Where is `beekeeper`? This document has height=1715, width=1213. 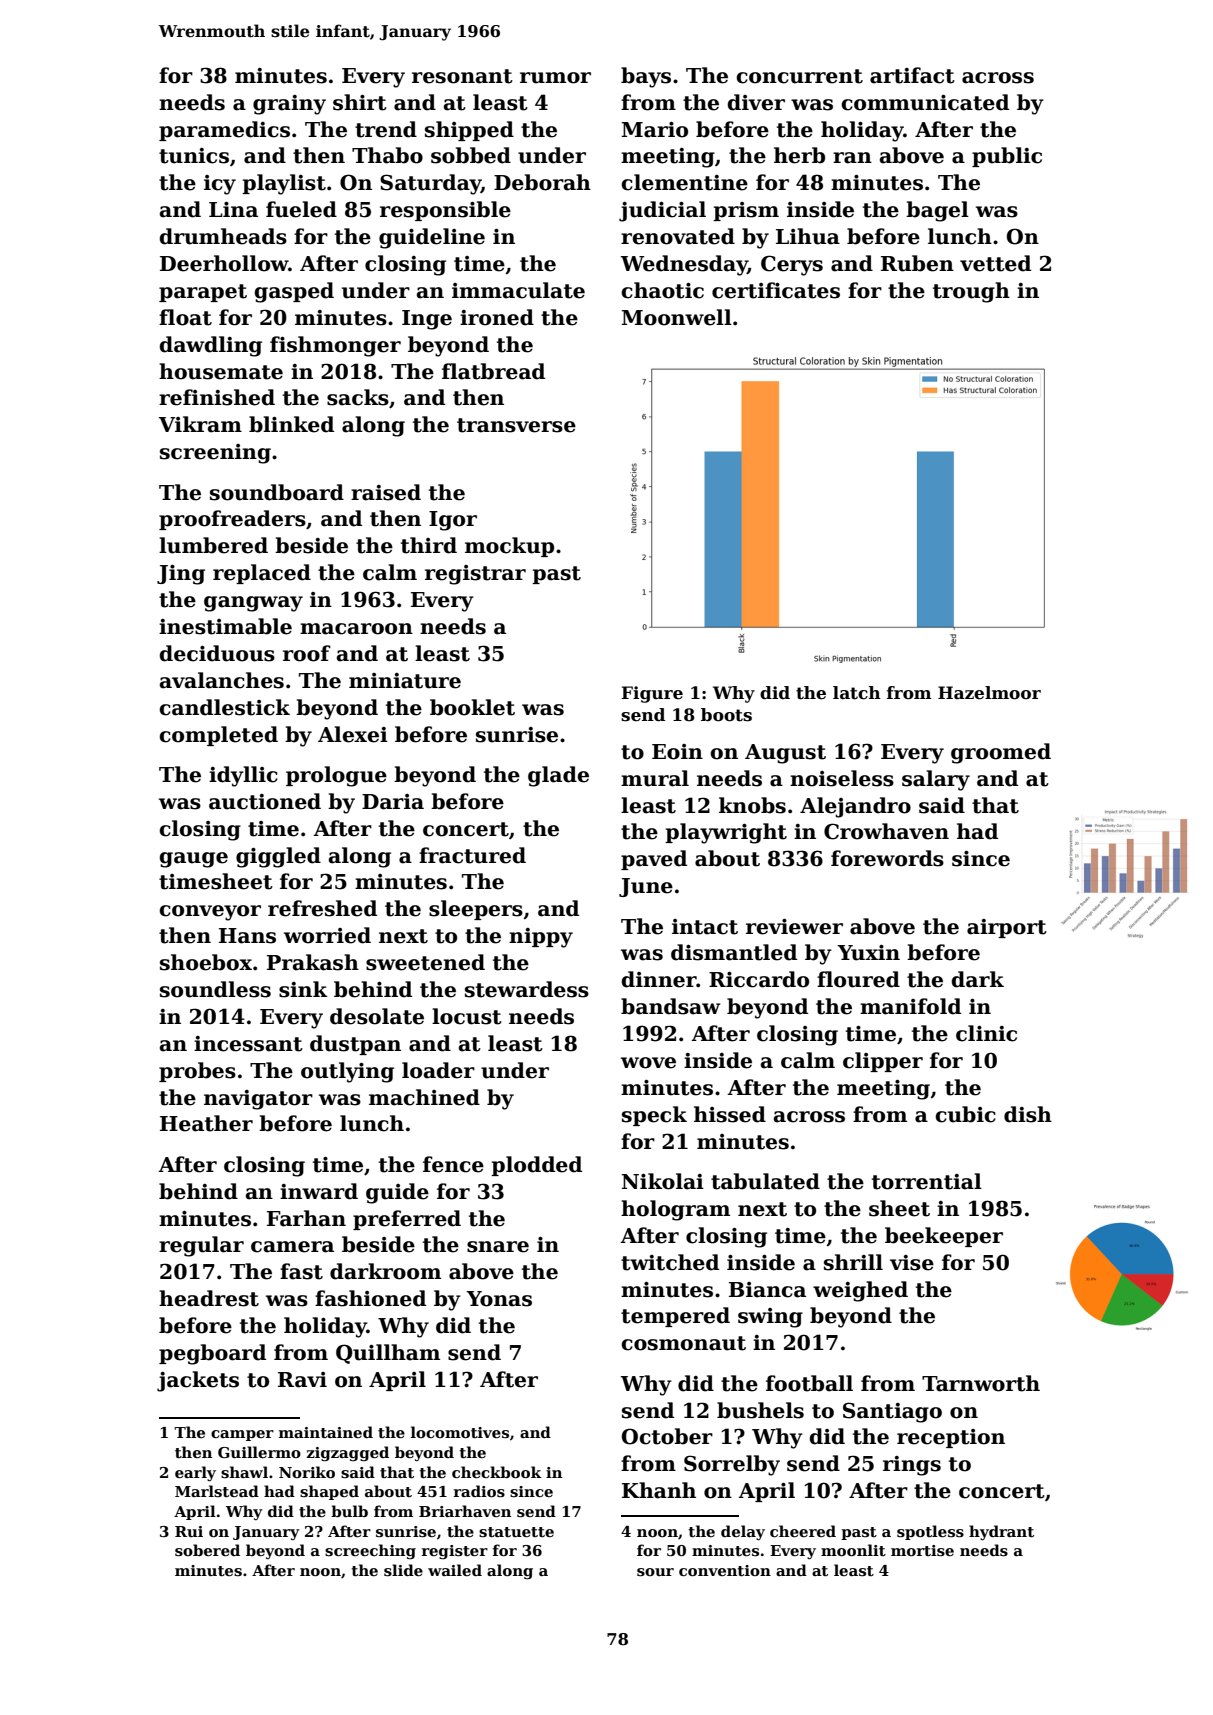 beekeeper is located at coordinates (944, 1237).
